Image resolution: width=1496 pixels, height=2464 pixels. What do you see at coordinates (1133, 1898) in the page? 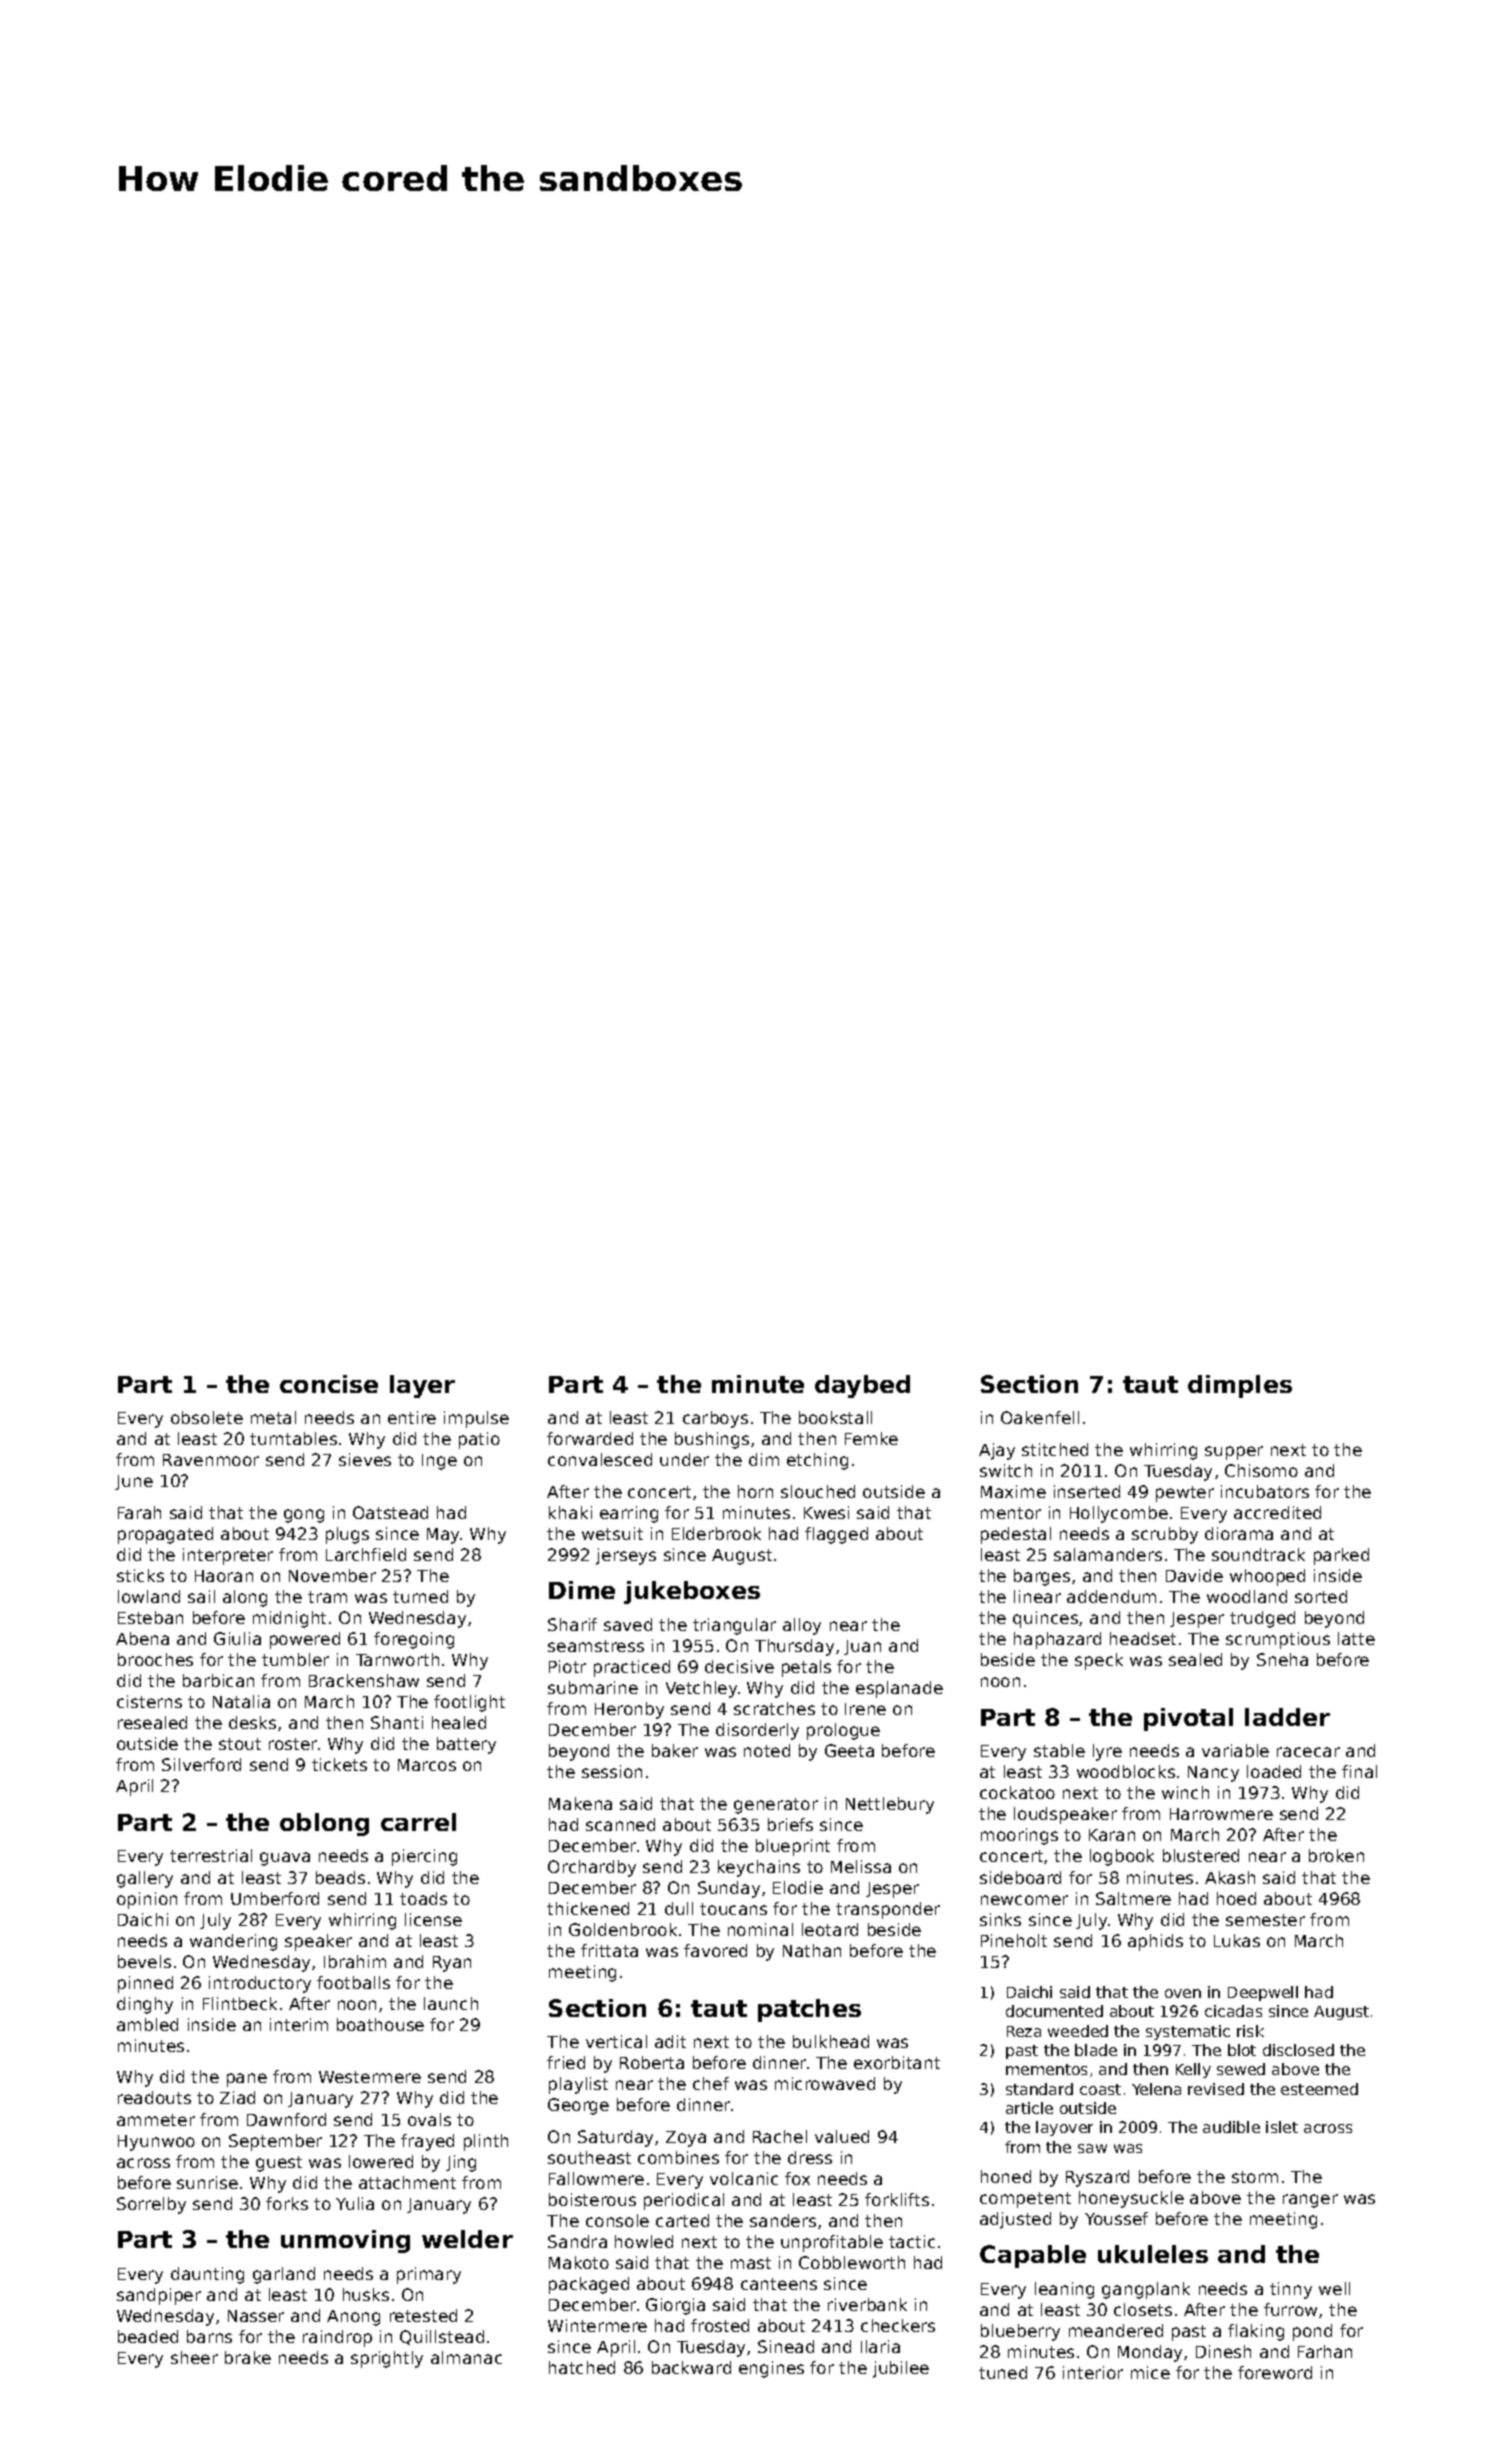
I see `Saltmere` at bounding box center [1133, 1898].
